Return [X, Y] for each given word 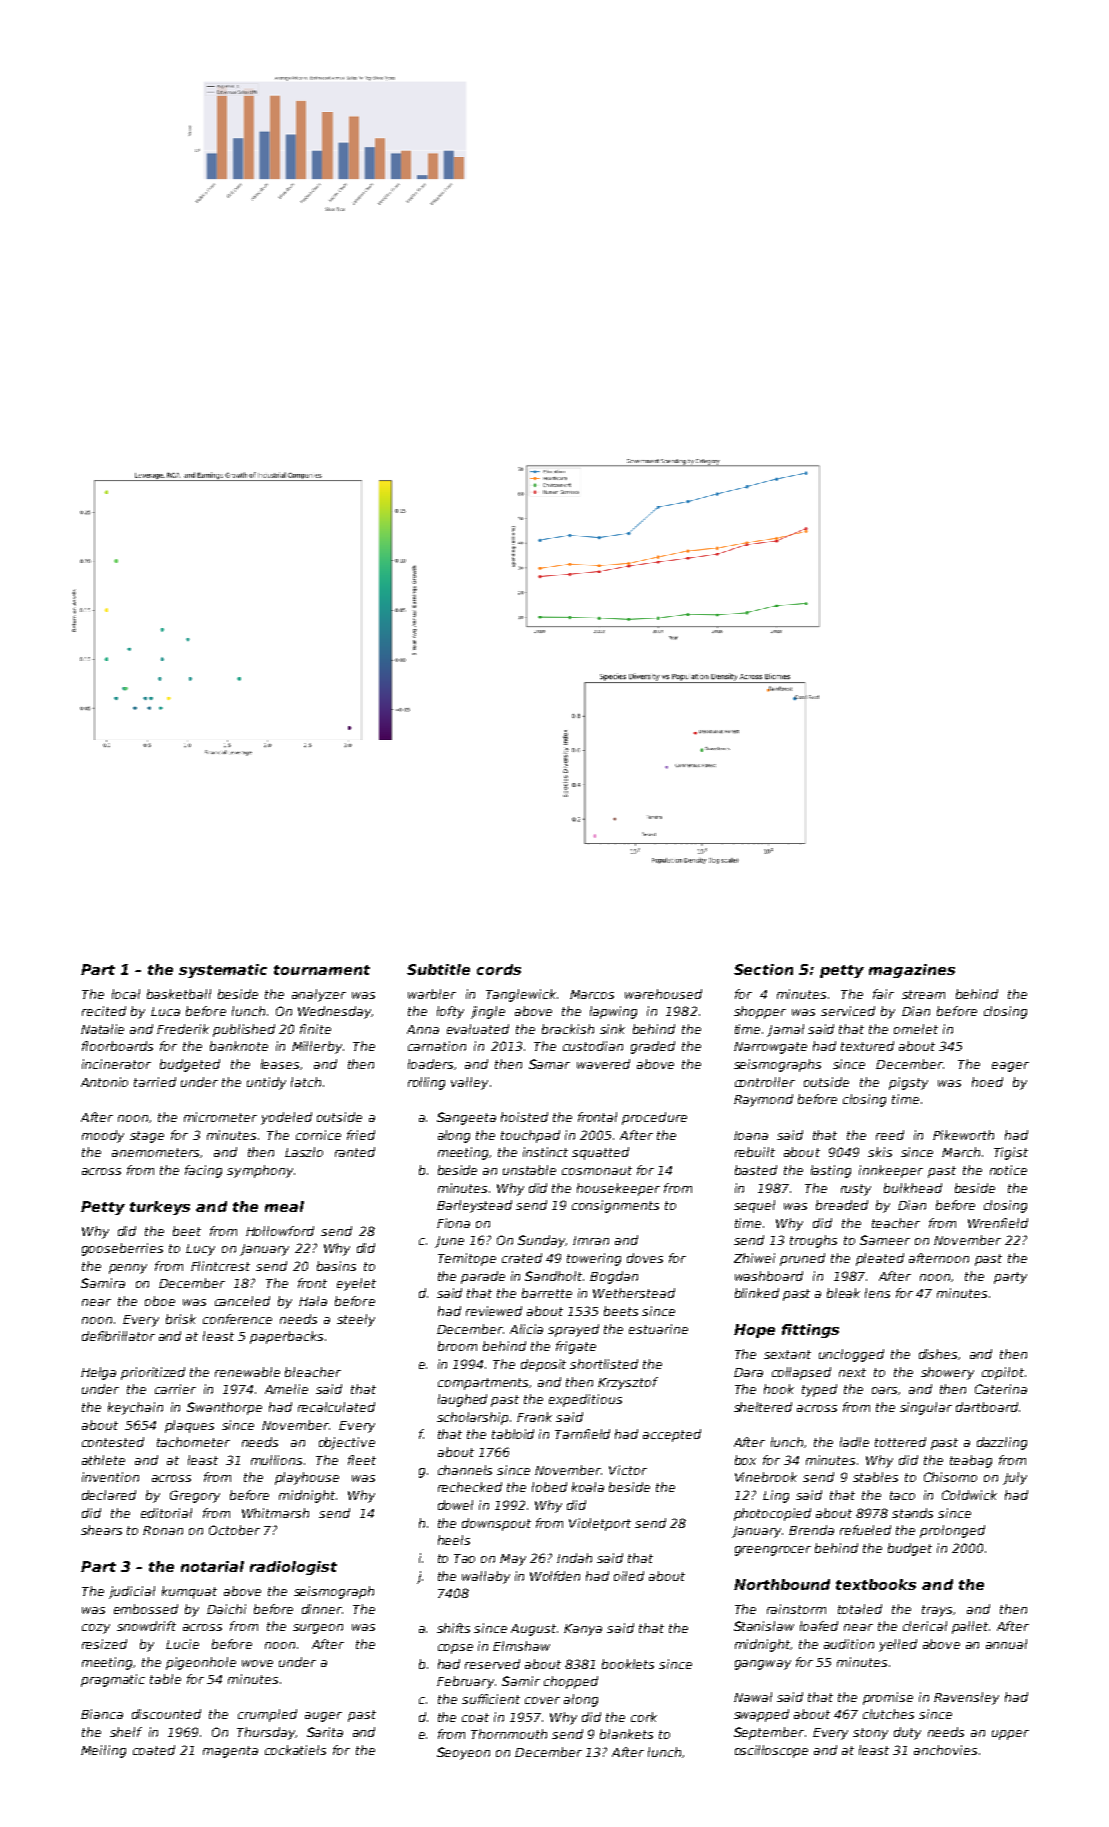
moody [103, 1136]
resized [104, 1644]
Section [763, 969]
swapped [761, 1715]
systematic [223, 971]
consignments [615, 1206]
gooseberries [122, 1249]
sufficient [491, 1699]
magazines [912, 971]
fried [361, 1135]
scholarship [472, 1418]
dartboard [987, 1407]
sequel [754, 1206]
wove [257, 1663]
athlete [103, 1460]
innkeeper [891, 1171]
